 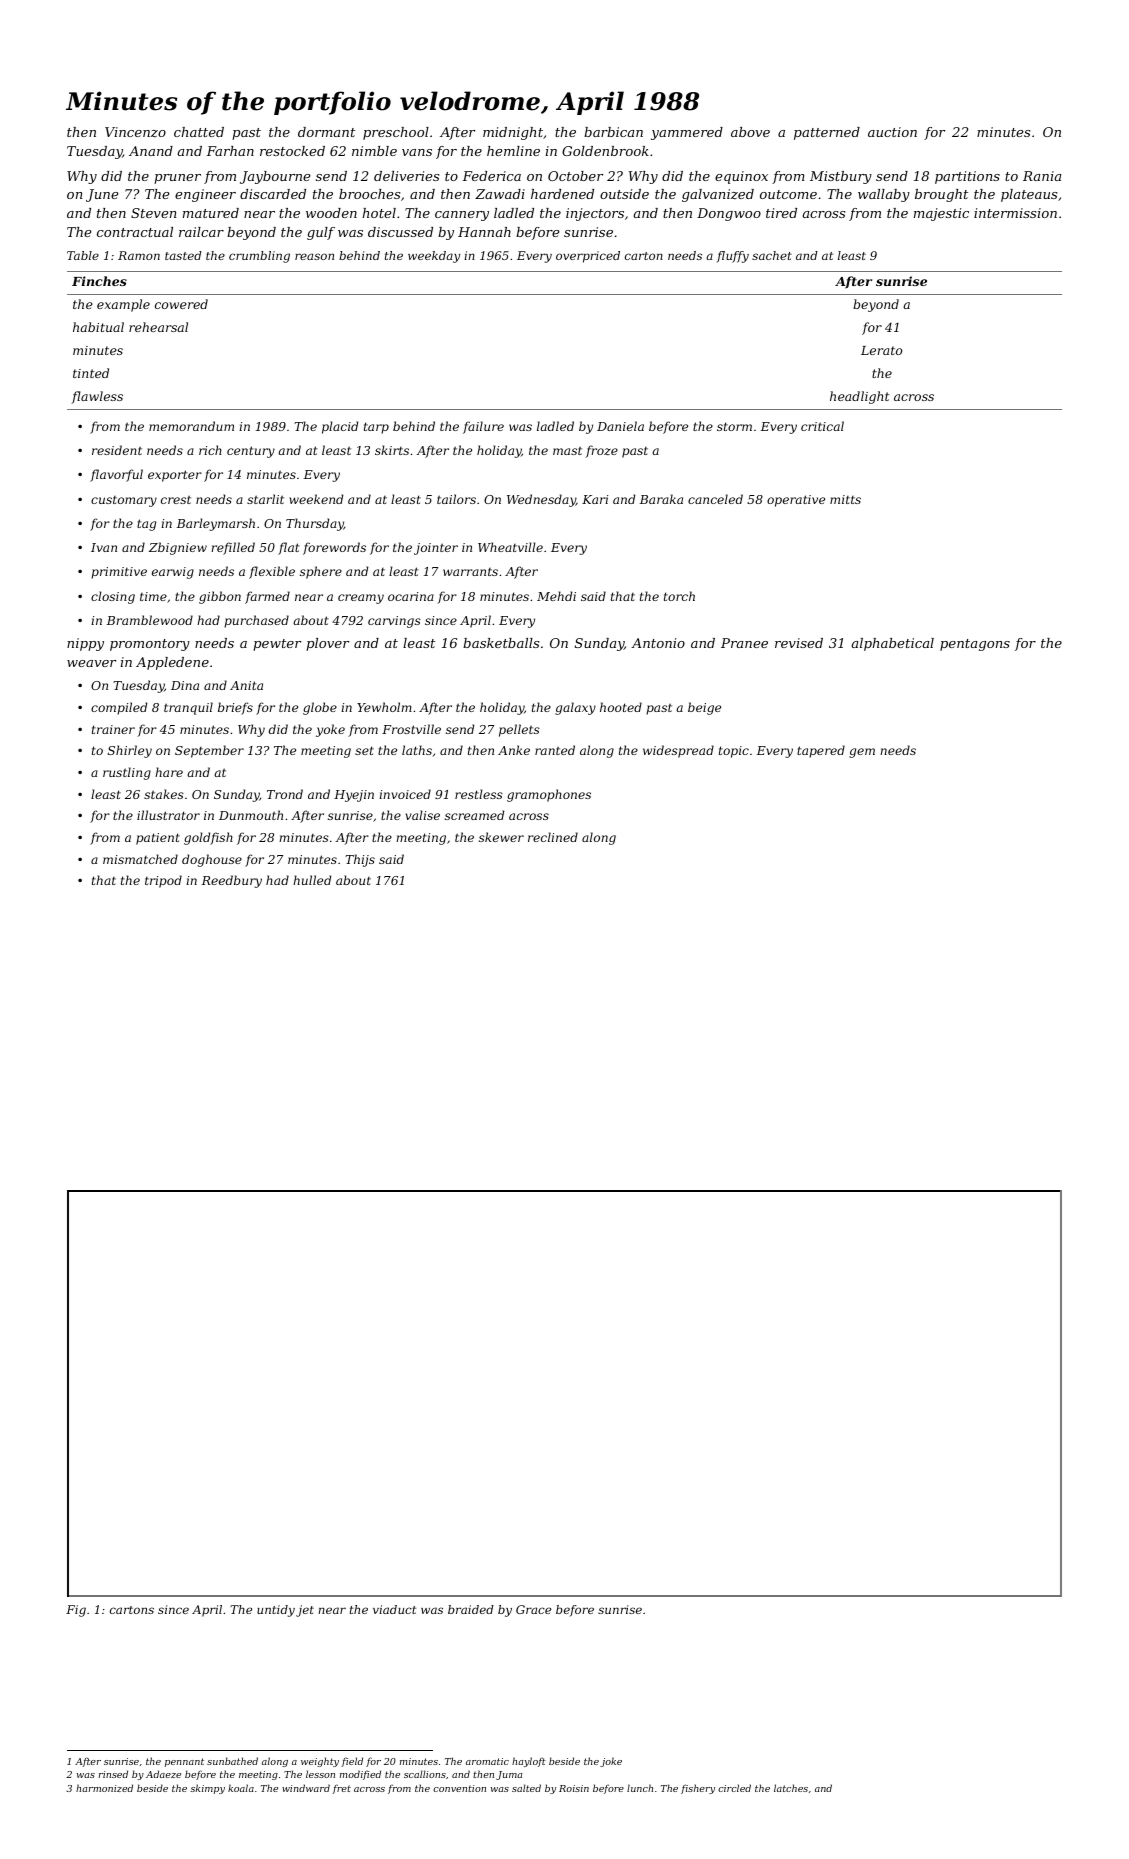 What do you see at coordinates (163, 881) in the document?
I see `tripod` at bounding box center [163, 881].
